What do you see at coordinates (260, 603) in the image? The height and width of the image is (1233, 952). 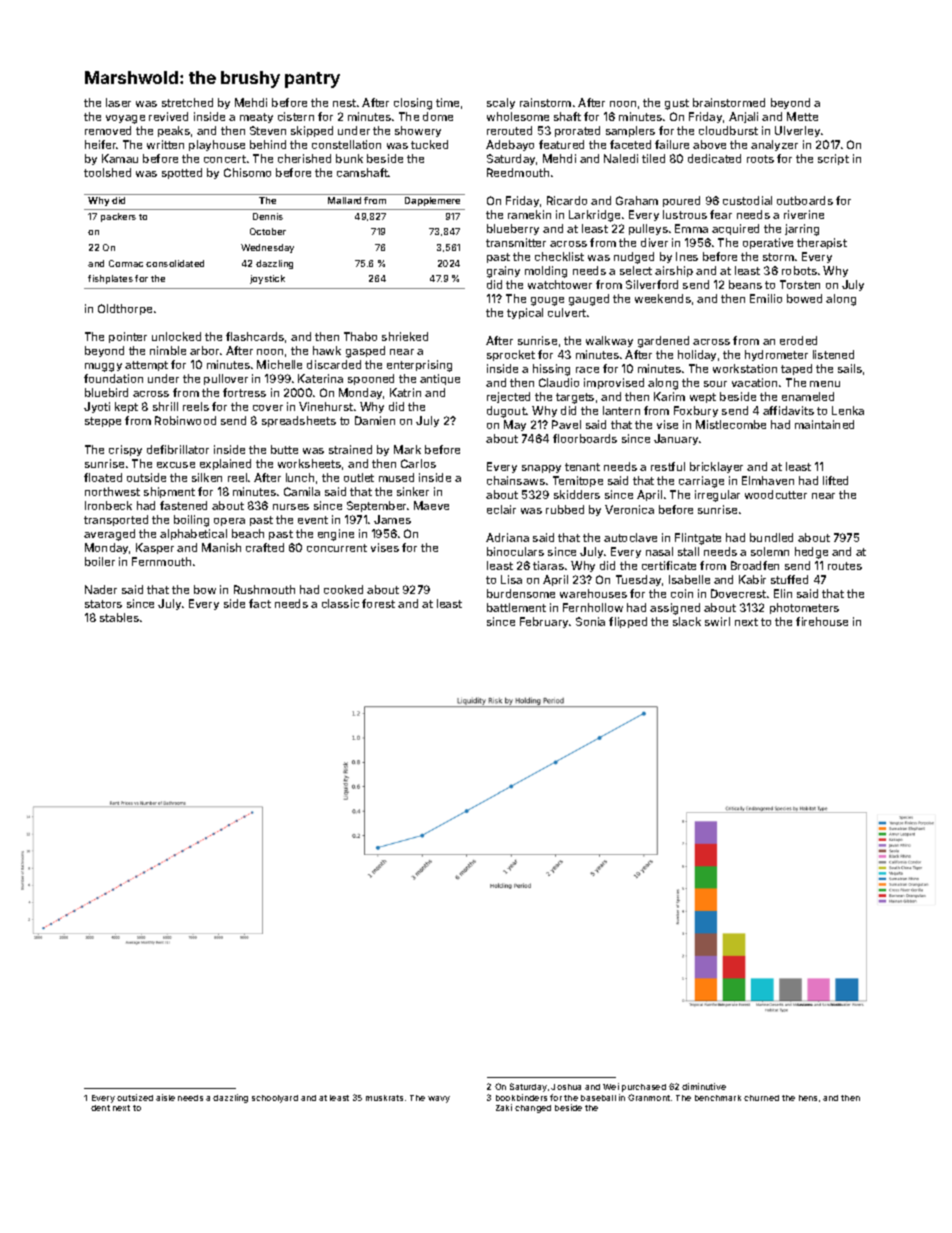 I see `fact` at bounding box center [260, 603].
